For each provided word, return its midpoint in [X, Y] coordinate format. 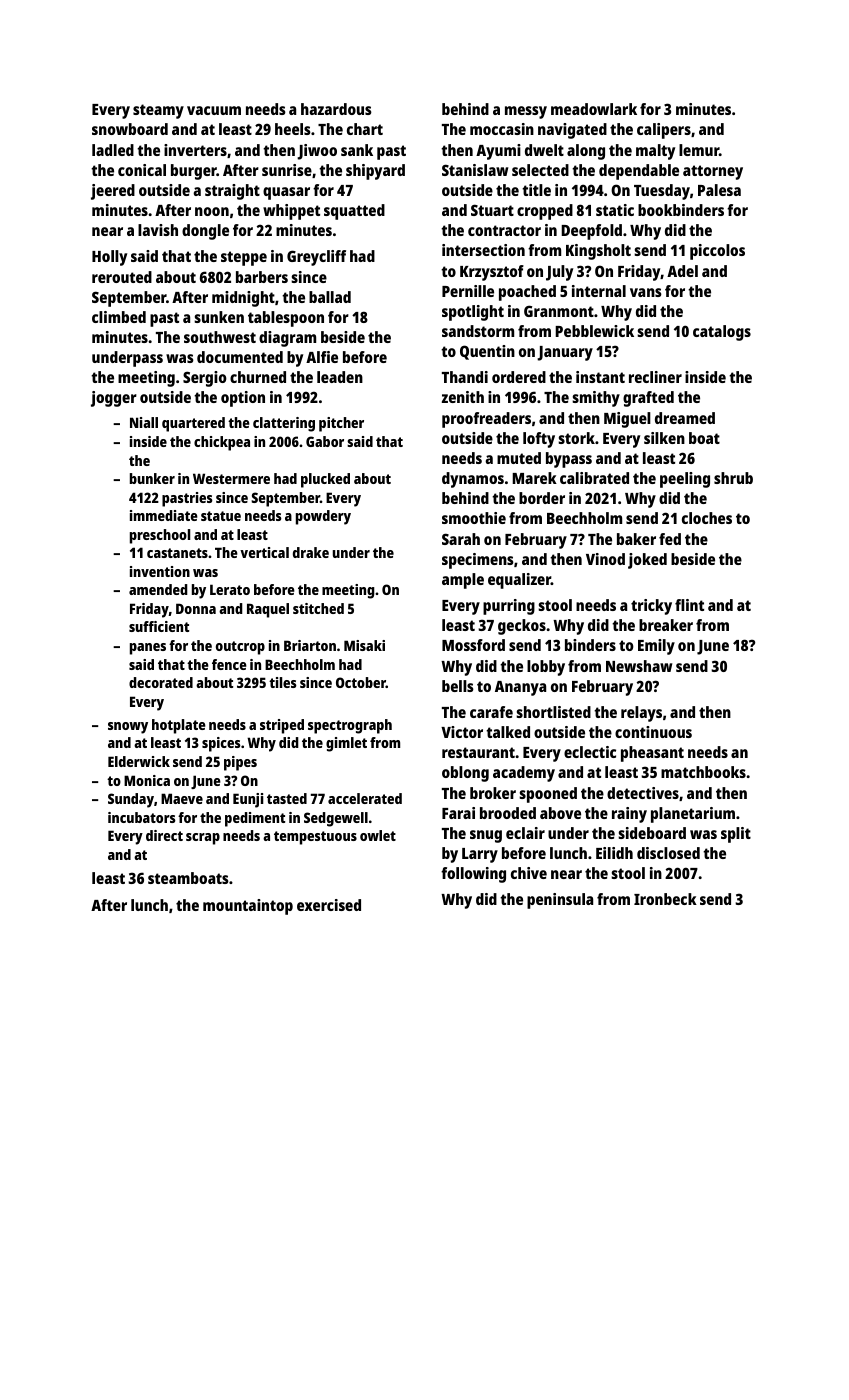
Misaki [364, 645]
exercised [329, 905]
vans [646, 292]
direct [164, 835]
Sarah [461, 539]
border [542, 498]
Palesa [719, 190]
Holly [109, 258]
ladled [113, 150]
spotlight [473, 313]
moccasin [502, 129]
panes [148, 649]
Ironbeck [665, 899]
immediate [164, 515]
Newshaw [639, 666]
